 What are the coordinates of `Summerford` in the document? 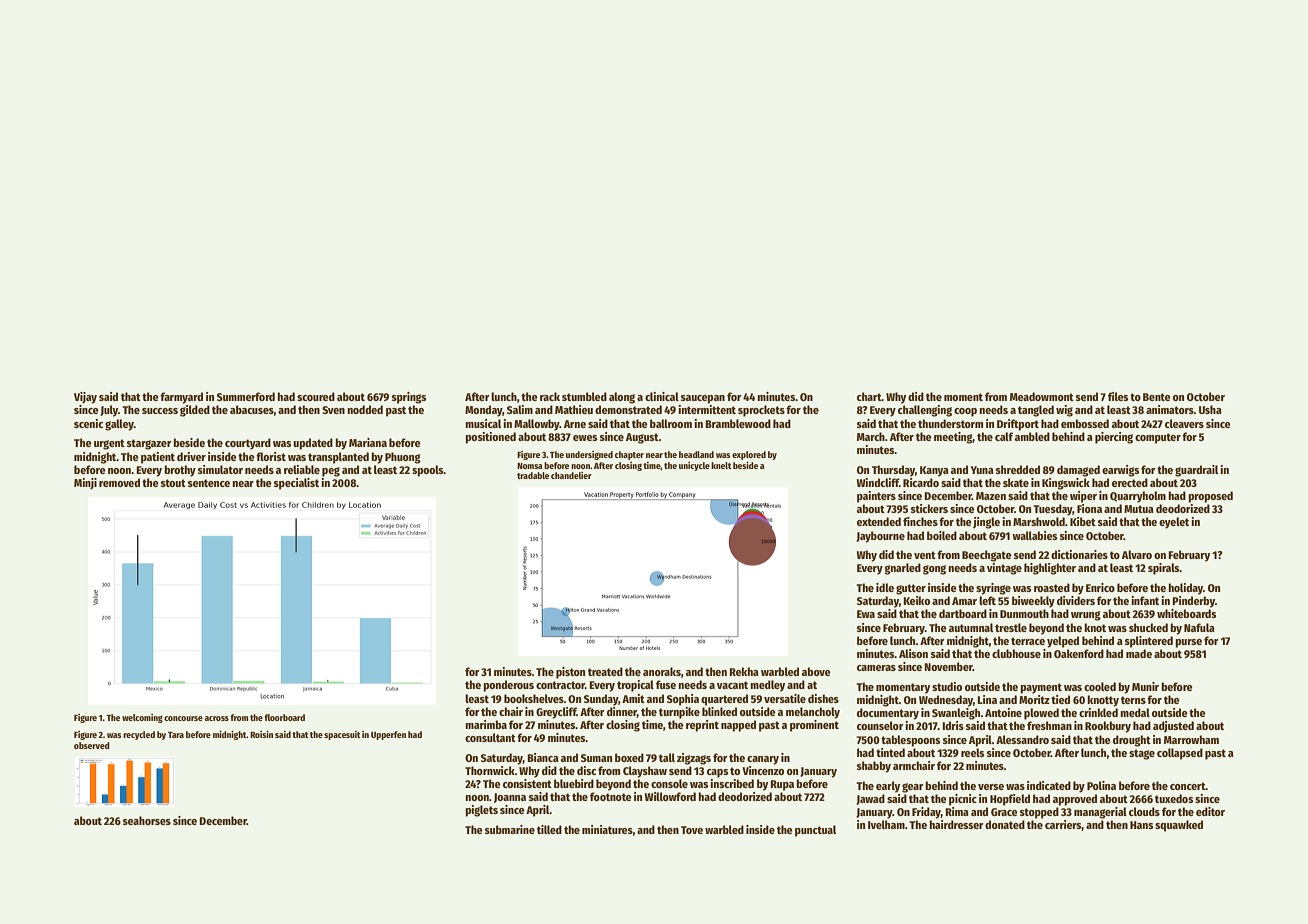 It's located at (246, 396).
